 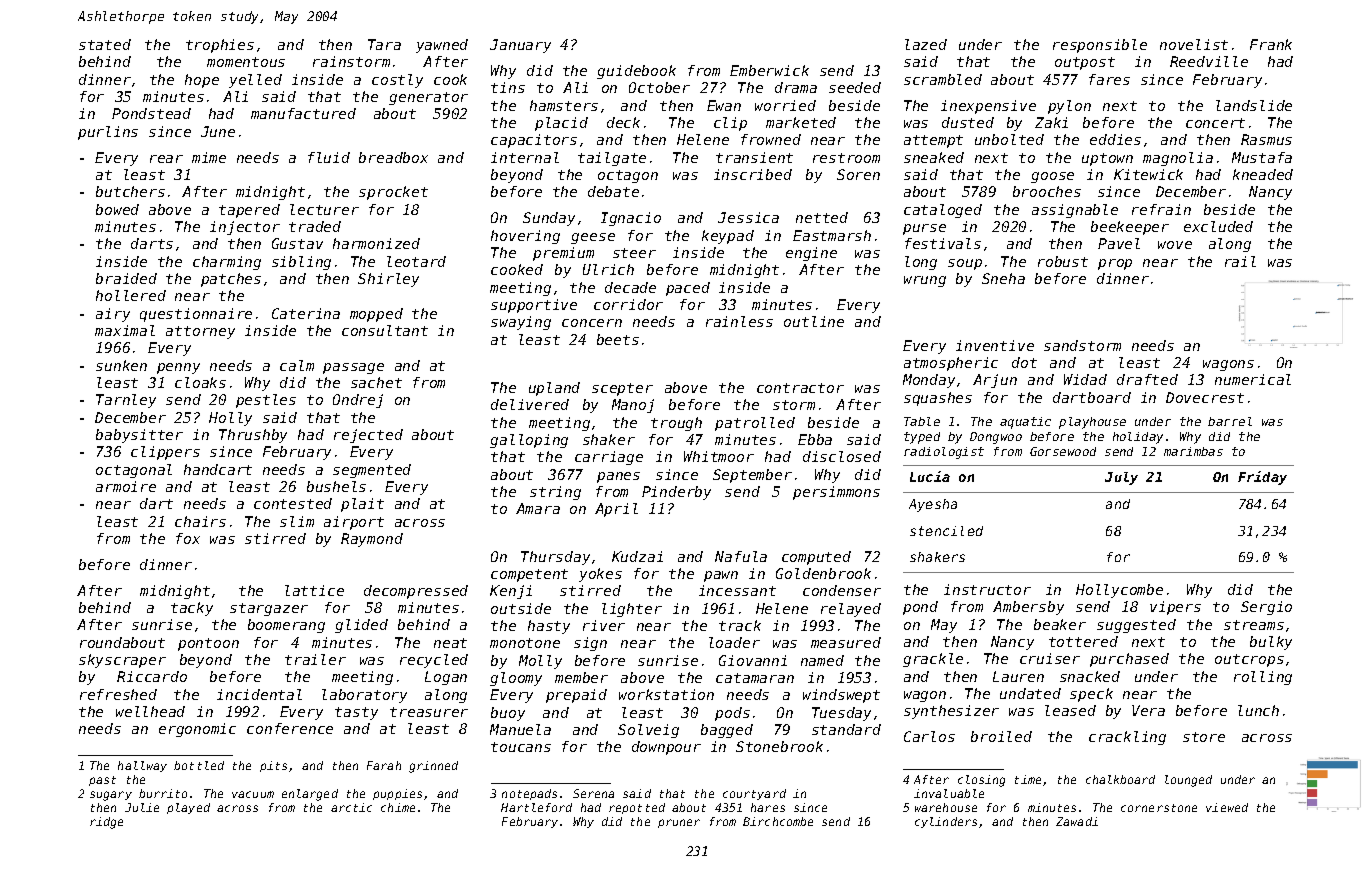 I want to click on pestles, so click(x=266, y=401).
